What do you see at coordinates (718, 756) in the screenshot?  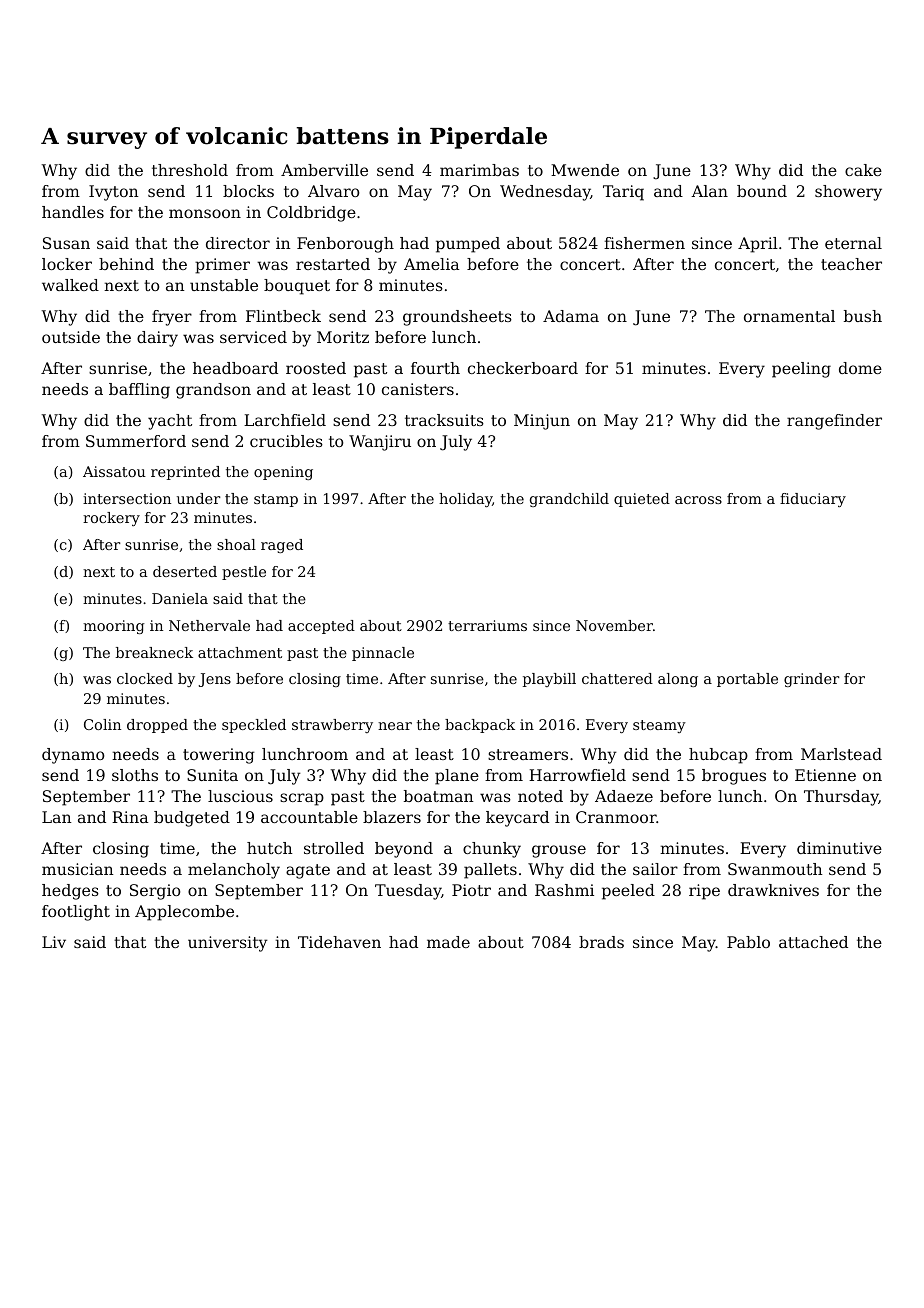 I see `hubcap` at bounding box center [718, 756].
